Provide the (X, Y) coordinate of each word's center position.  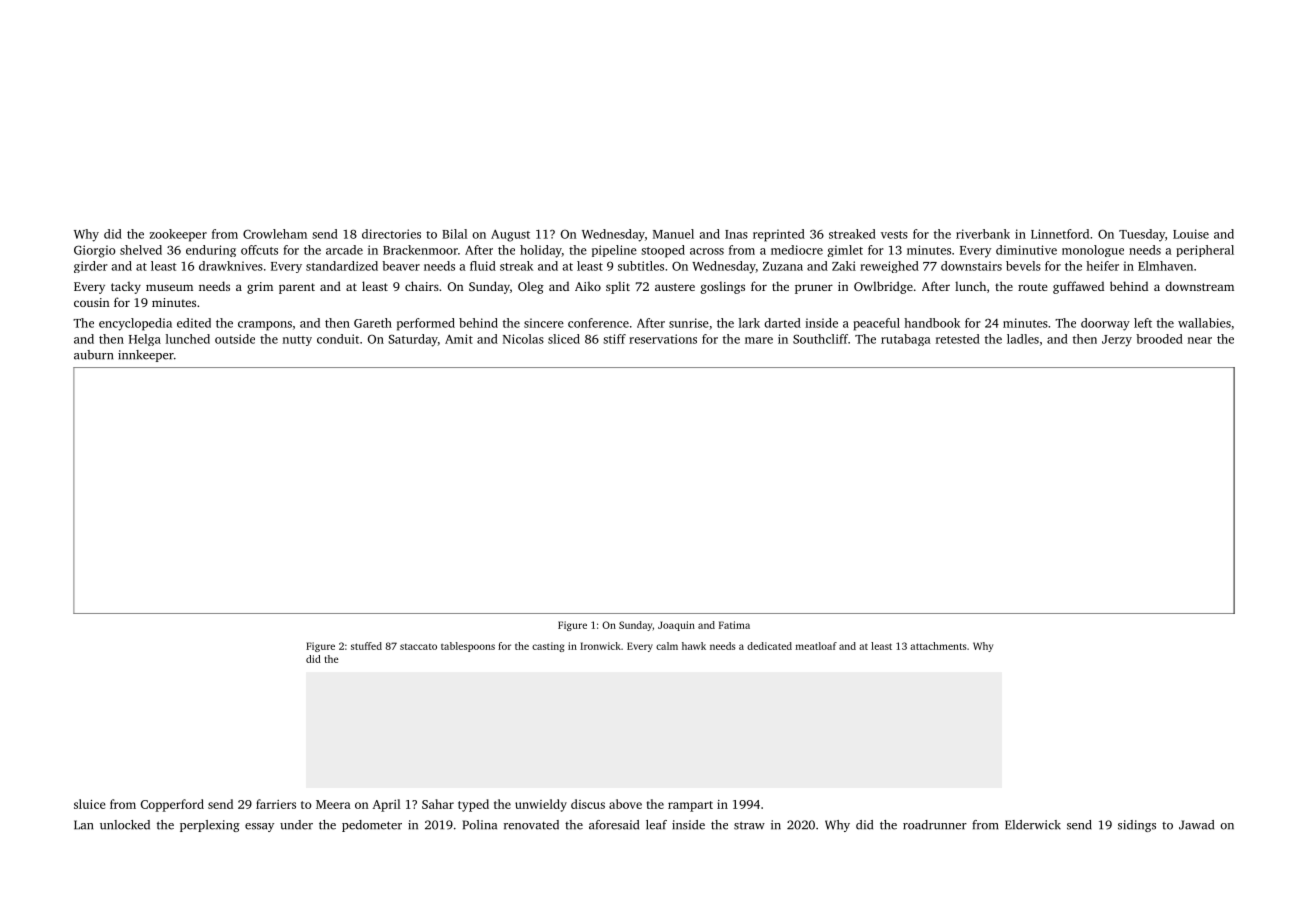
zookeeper (178, 235)
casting (548, 647)
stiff (614, 339)
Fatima (734, 625)
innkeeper (146, 356)
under (296, 825)
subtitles (641, 266)
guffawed (1078, 287)
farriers (276, 804)
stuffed (366, 646)
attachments (938, 646)
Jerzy (1117, 341)
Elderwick (1033, 825)
